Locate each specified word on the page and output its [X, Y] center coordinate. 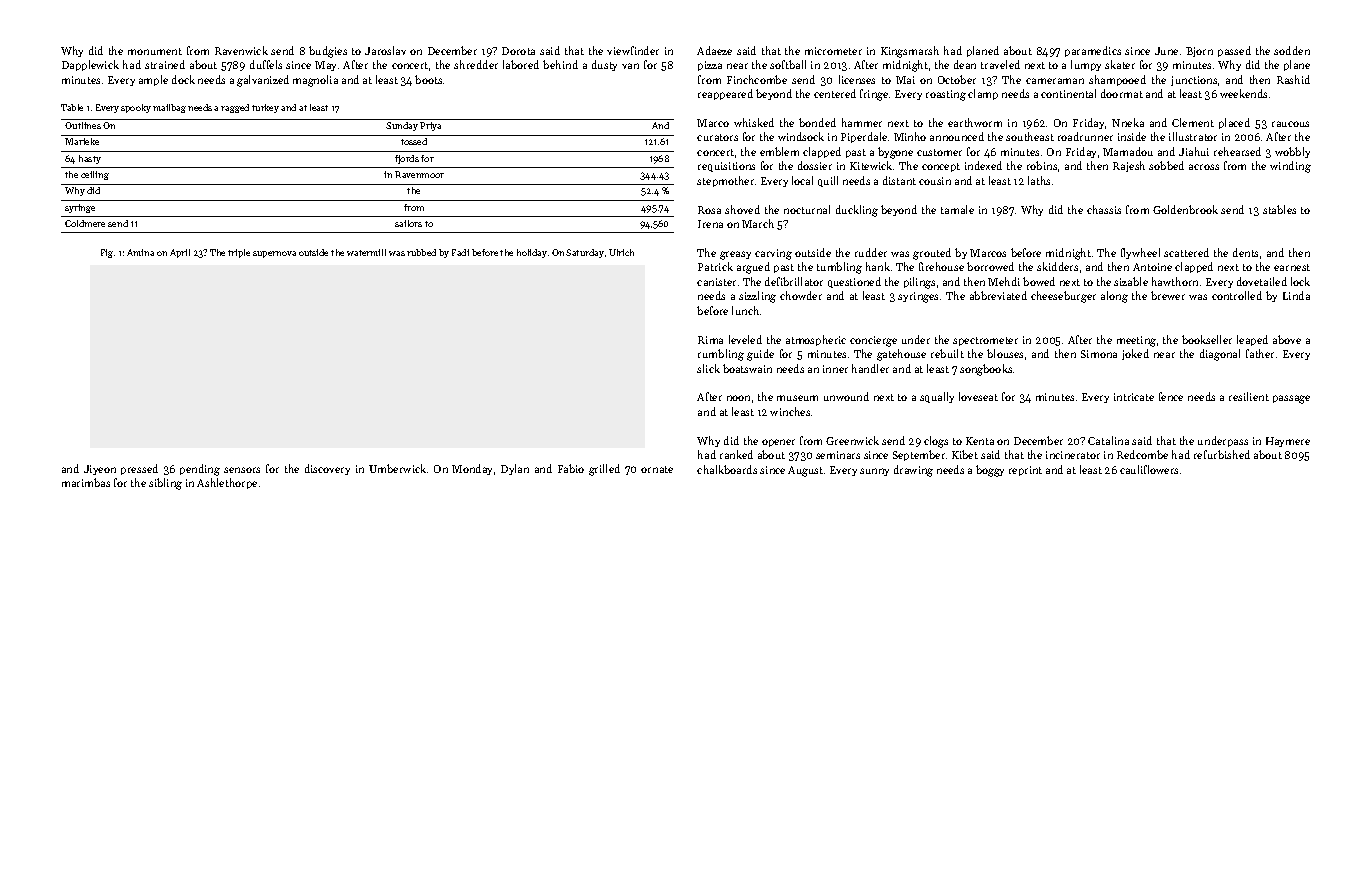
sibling [165, 484]
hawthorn [1175, 281]
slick [708, 368]
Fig [107, 253]
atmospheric [816, 340]
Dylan [515, 469]
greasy [735, 255]
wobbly [1292, 152]
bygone [895, 153]
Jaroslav [385, 50]
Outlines [83, 125]
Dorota [518, 51]
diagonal [1220, 355]
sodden [1292, 50]
